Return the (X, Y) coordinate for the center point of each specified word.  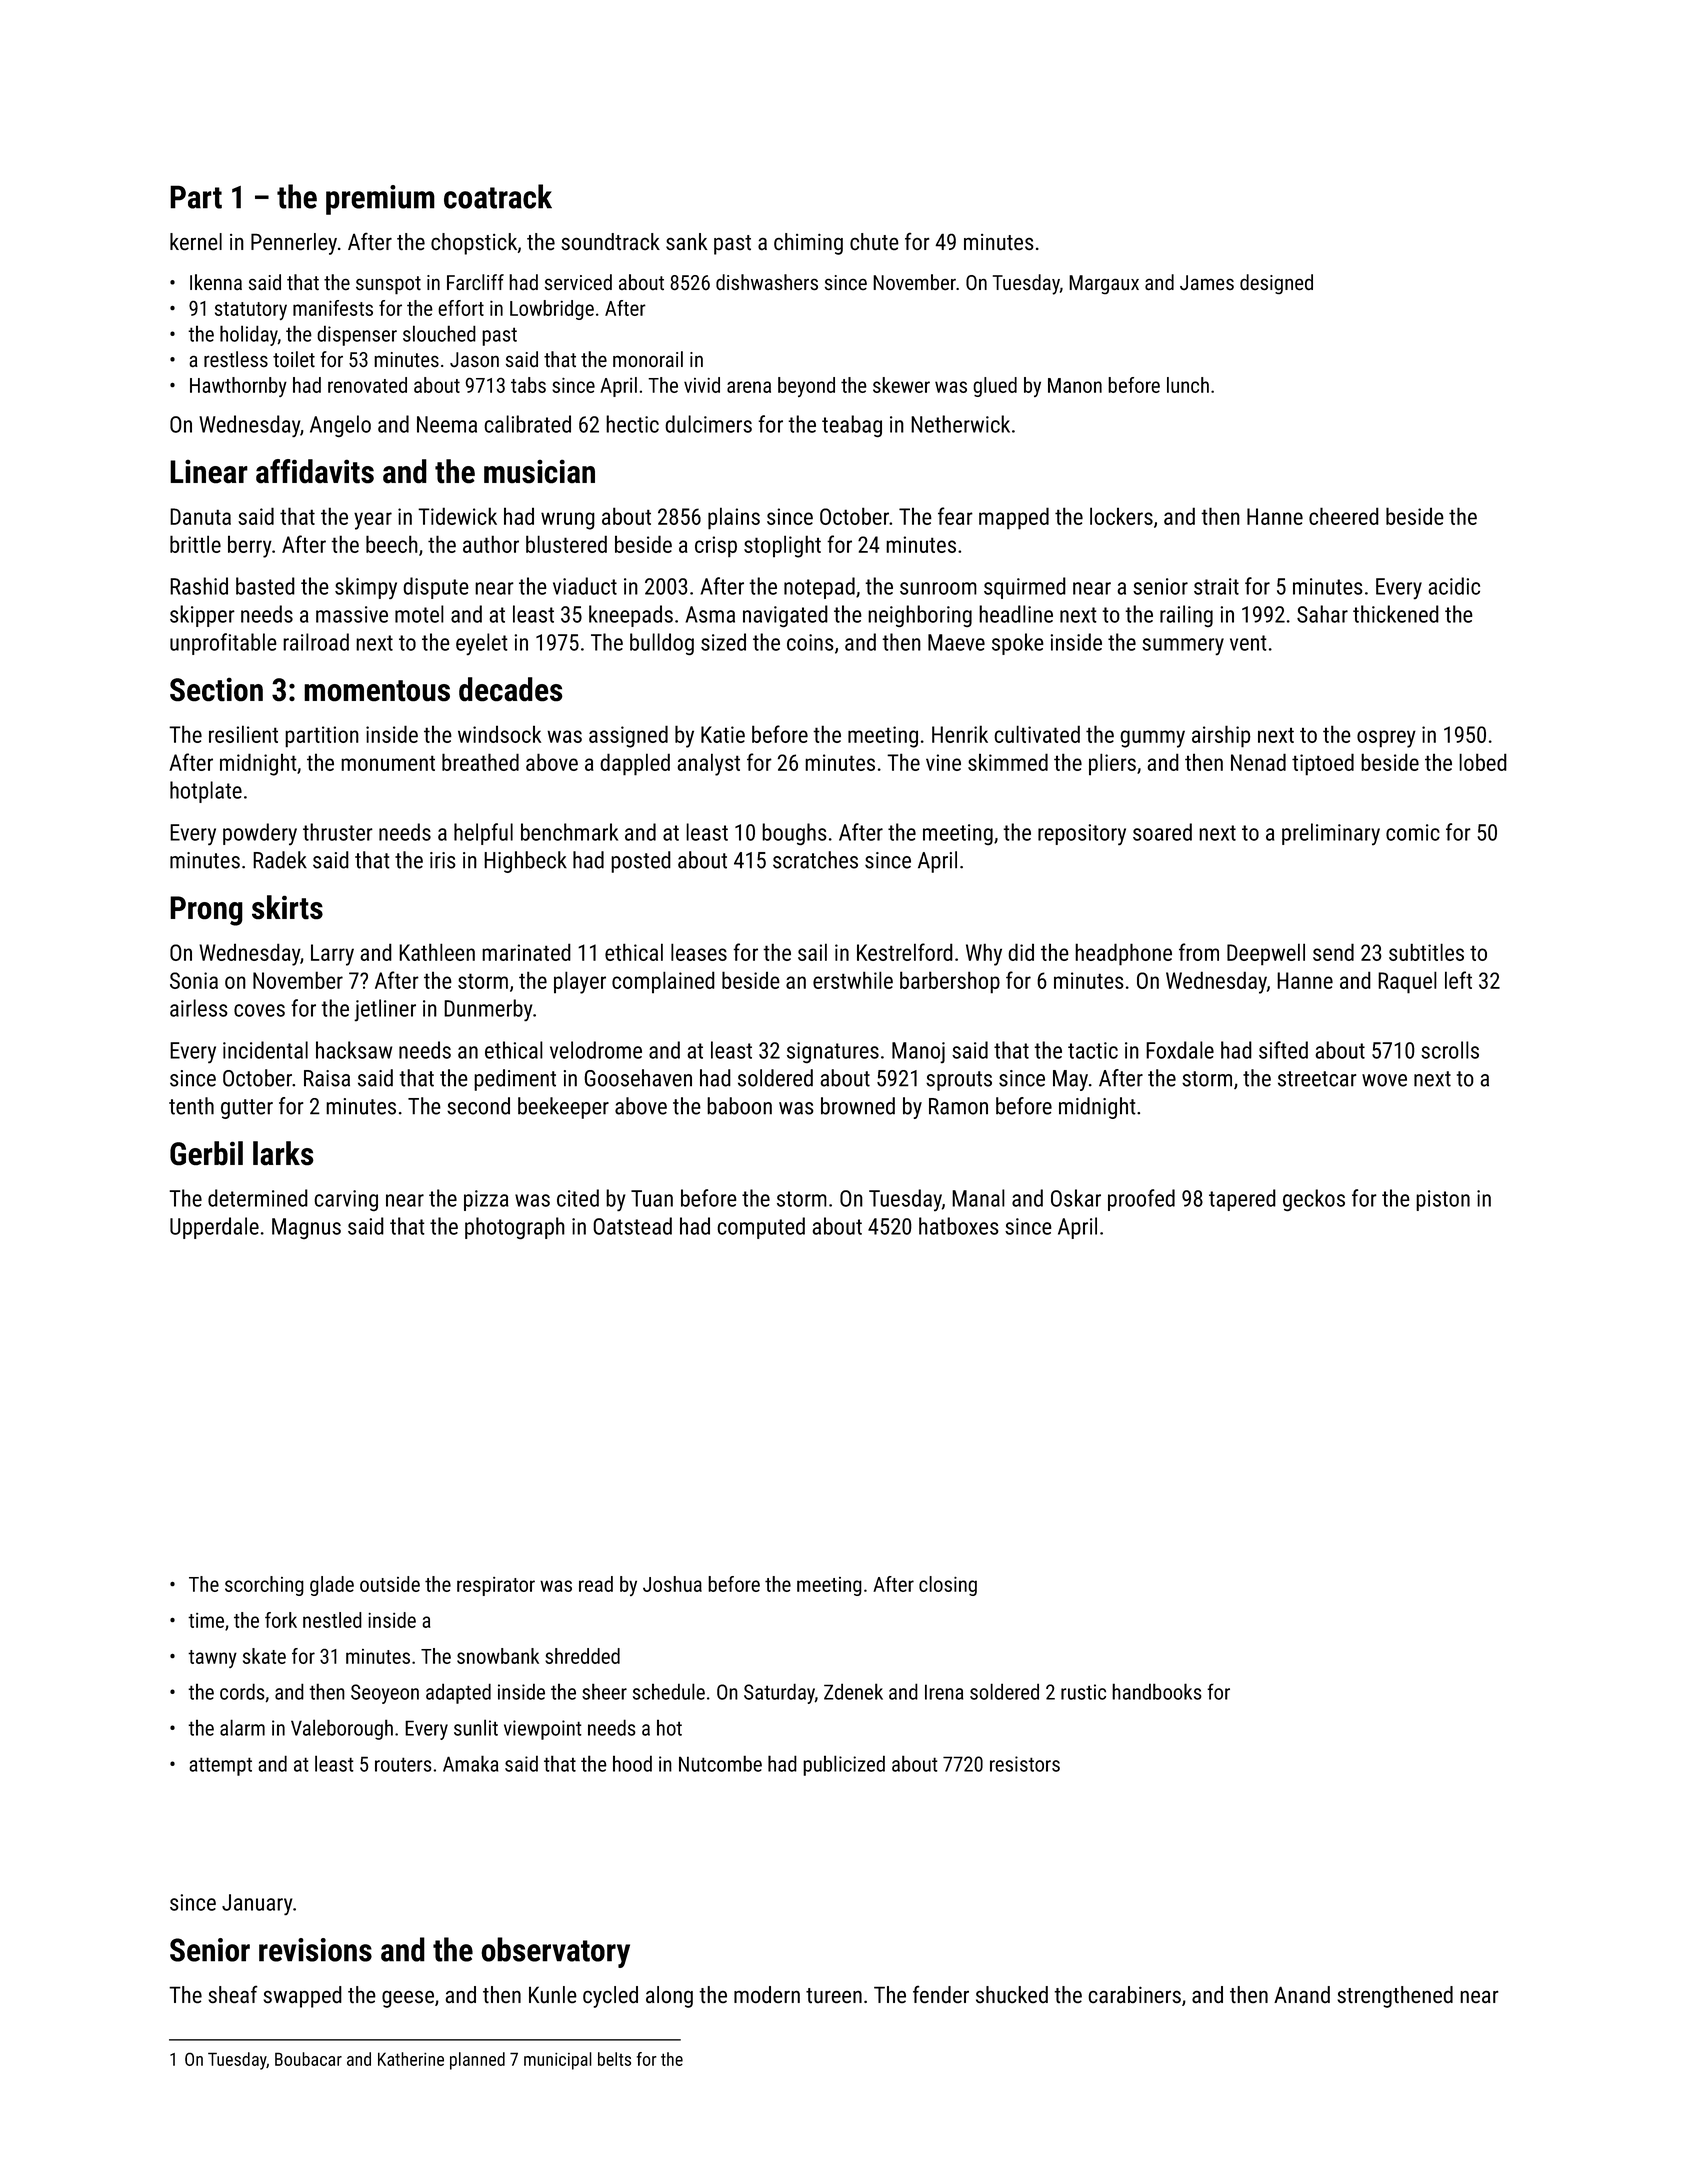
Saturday (779, 1693)
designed (1276, 284)
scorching (264, 1586)
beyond (806, 387)
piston (1443, 1200)
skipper (202, 616)
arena (749, 387)
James (1207, 282)
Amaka (471, 1763)
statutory (251, 311)
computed (761, 1228)
